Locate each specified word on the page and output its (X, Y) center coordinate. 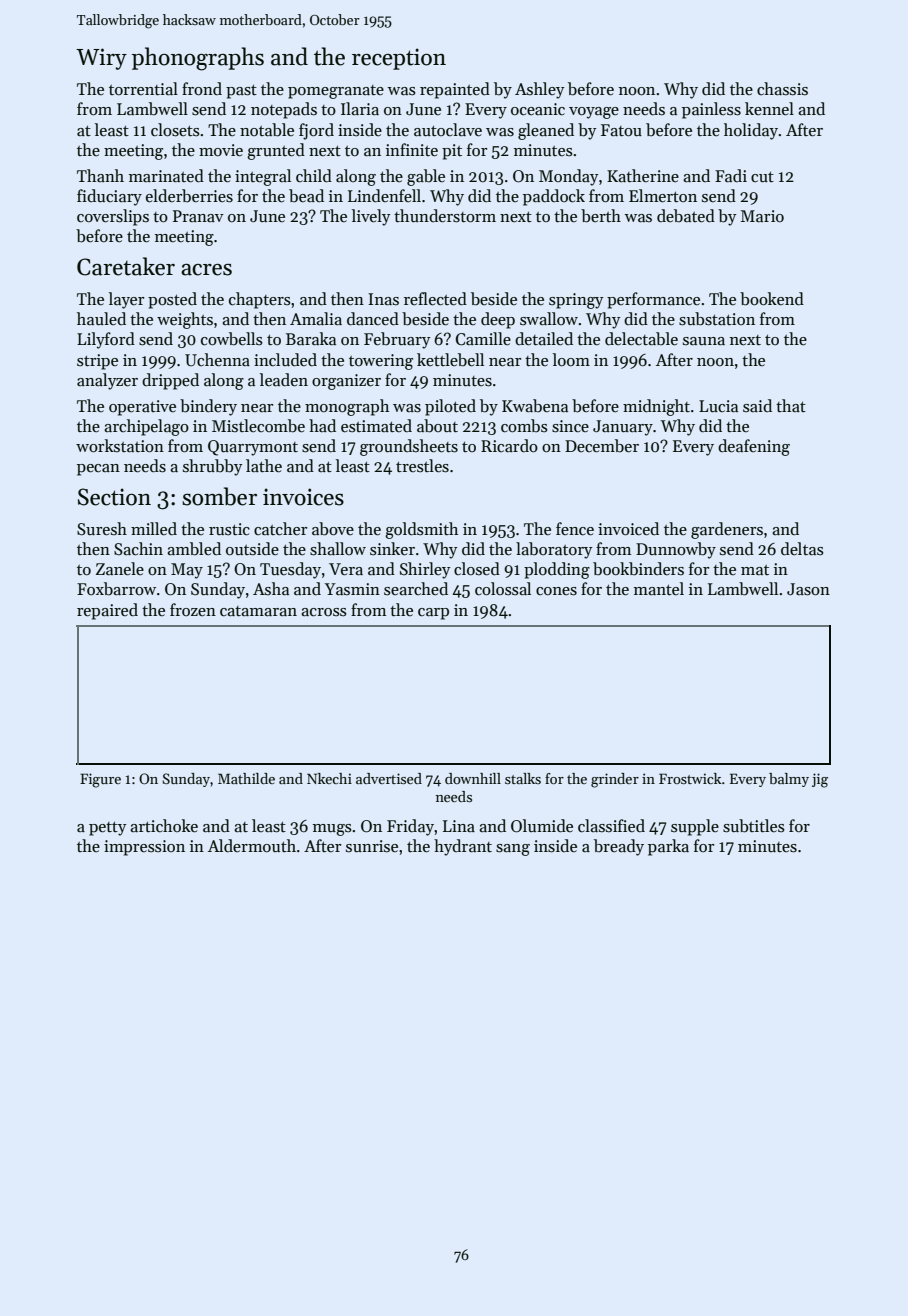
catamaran (258, 611)
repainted (455, 90)
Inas (383, 299)
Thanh (100, 175)
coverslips (113, 217)
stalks (523, 778)
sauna (704, 341)
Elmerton (663, 196)
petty (107, 829)
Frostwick (690, 778)
